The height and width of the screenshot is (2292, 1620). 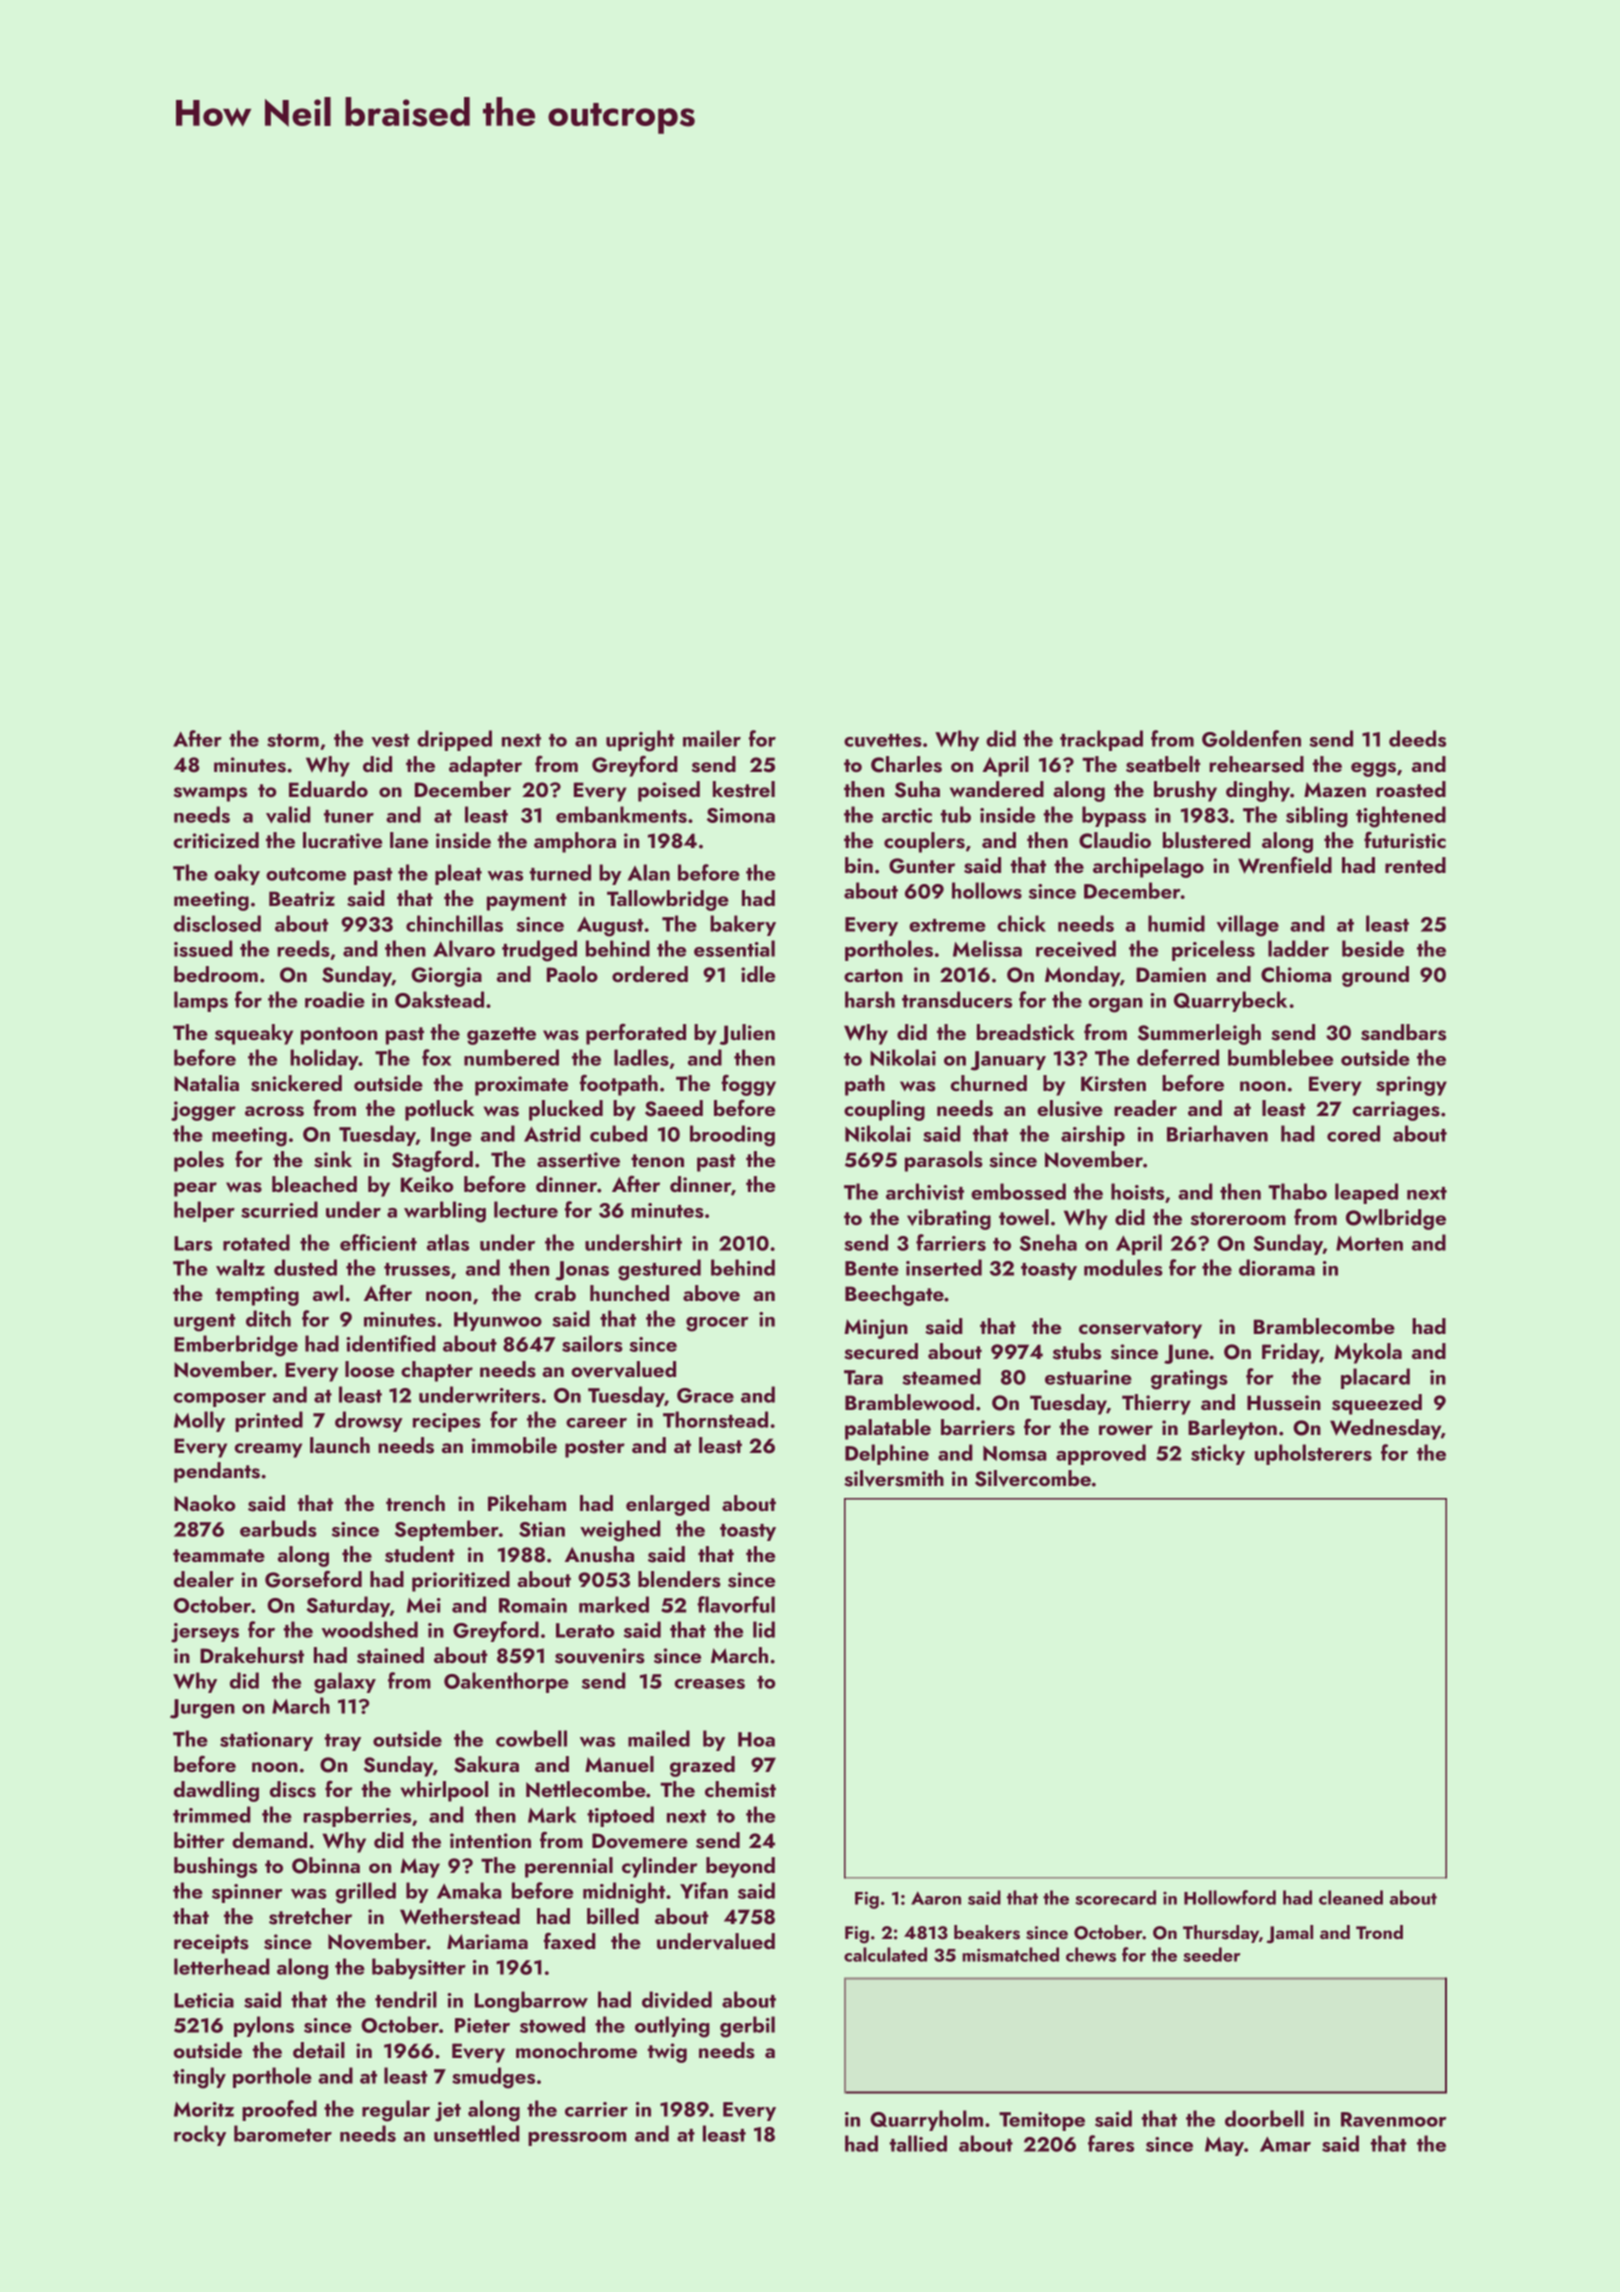 I want to click on fox, so click(x=436, y=1057).
